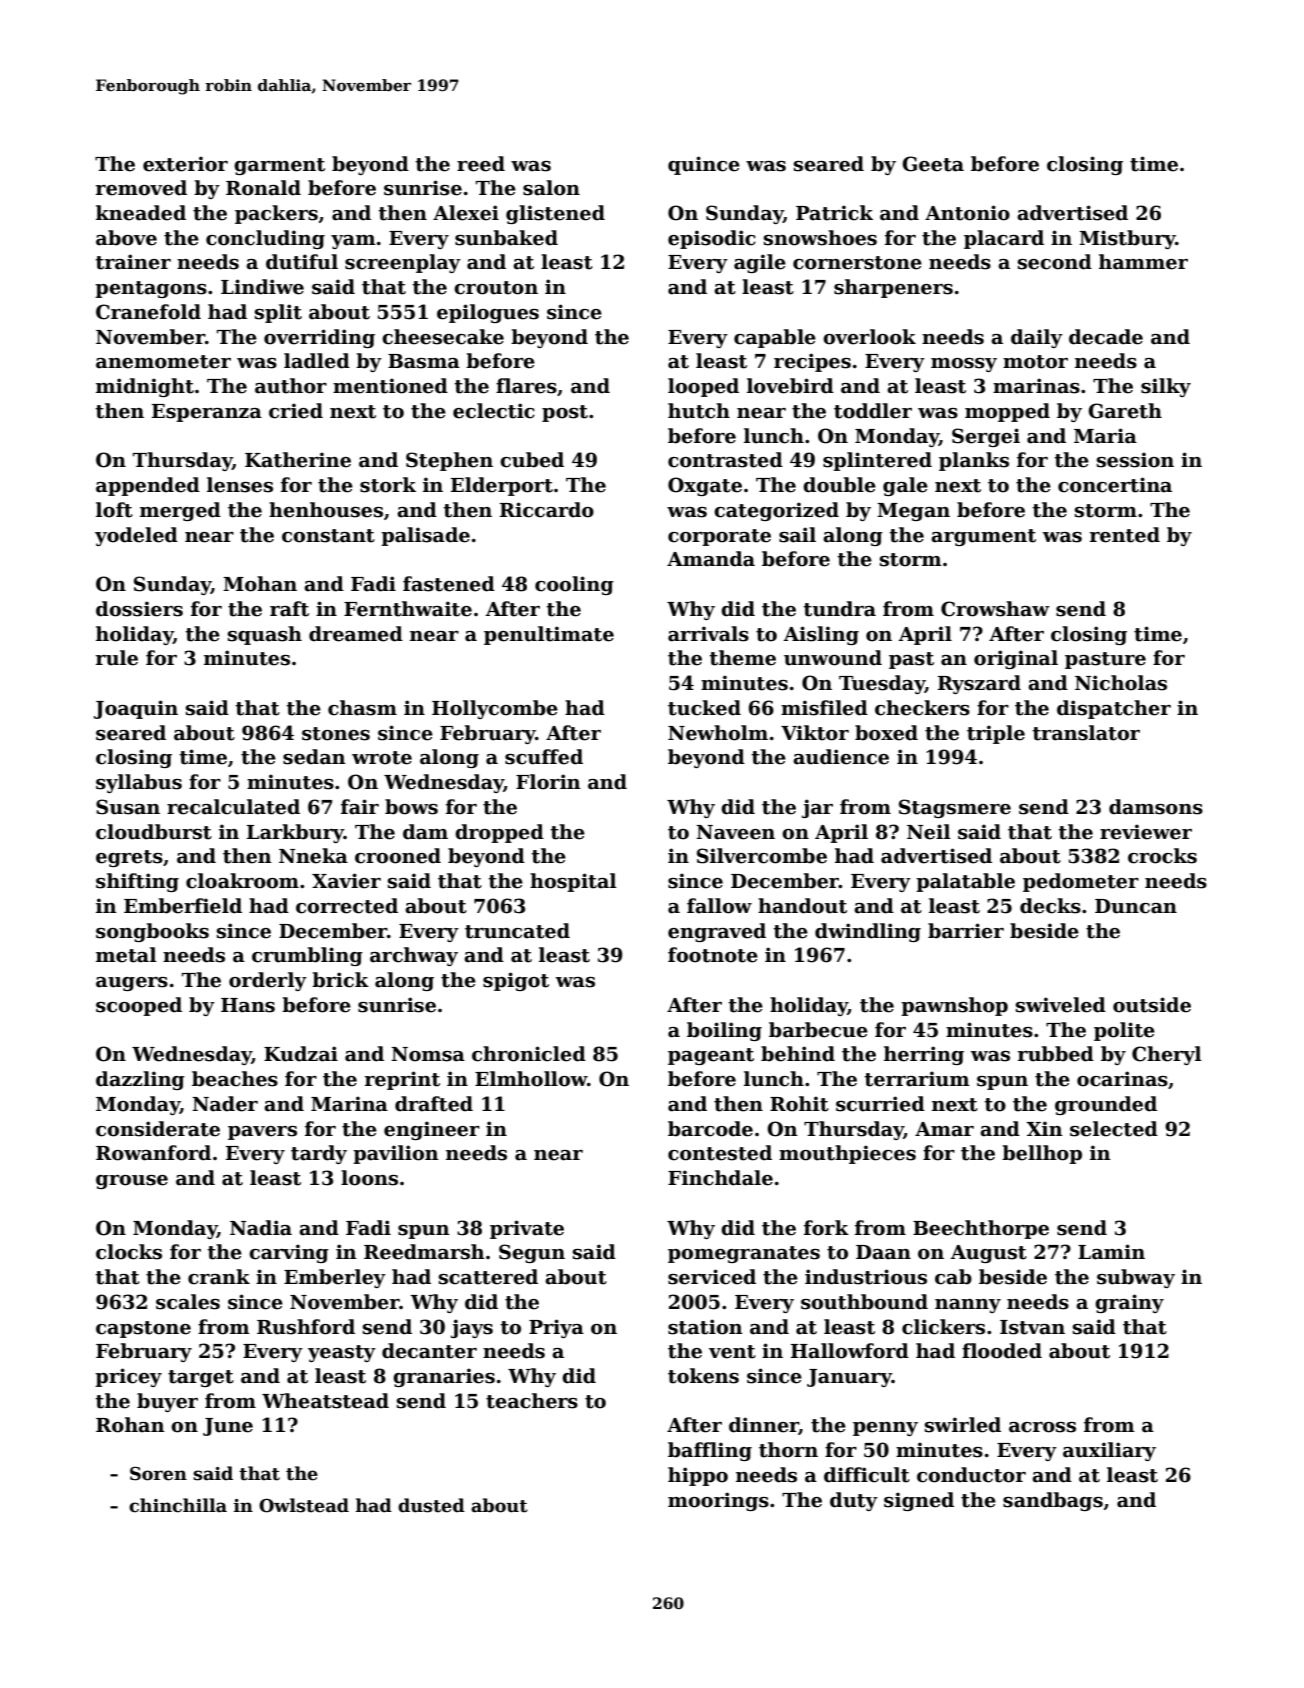  Describe the element at coordinates (495, 709) in the screenshot. I see `Hollycombe` at that location.
